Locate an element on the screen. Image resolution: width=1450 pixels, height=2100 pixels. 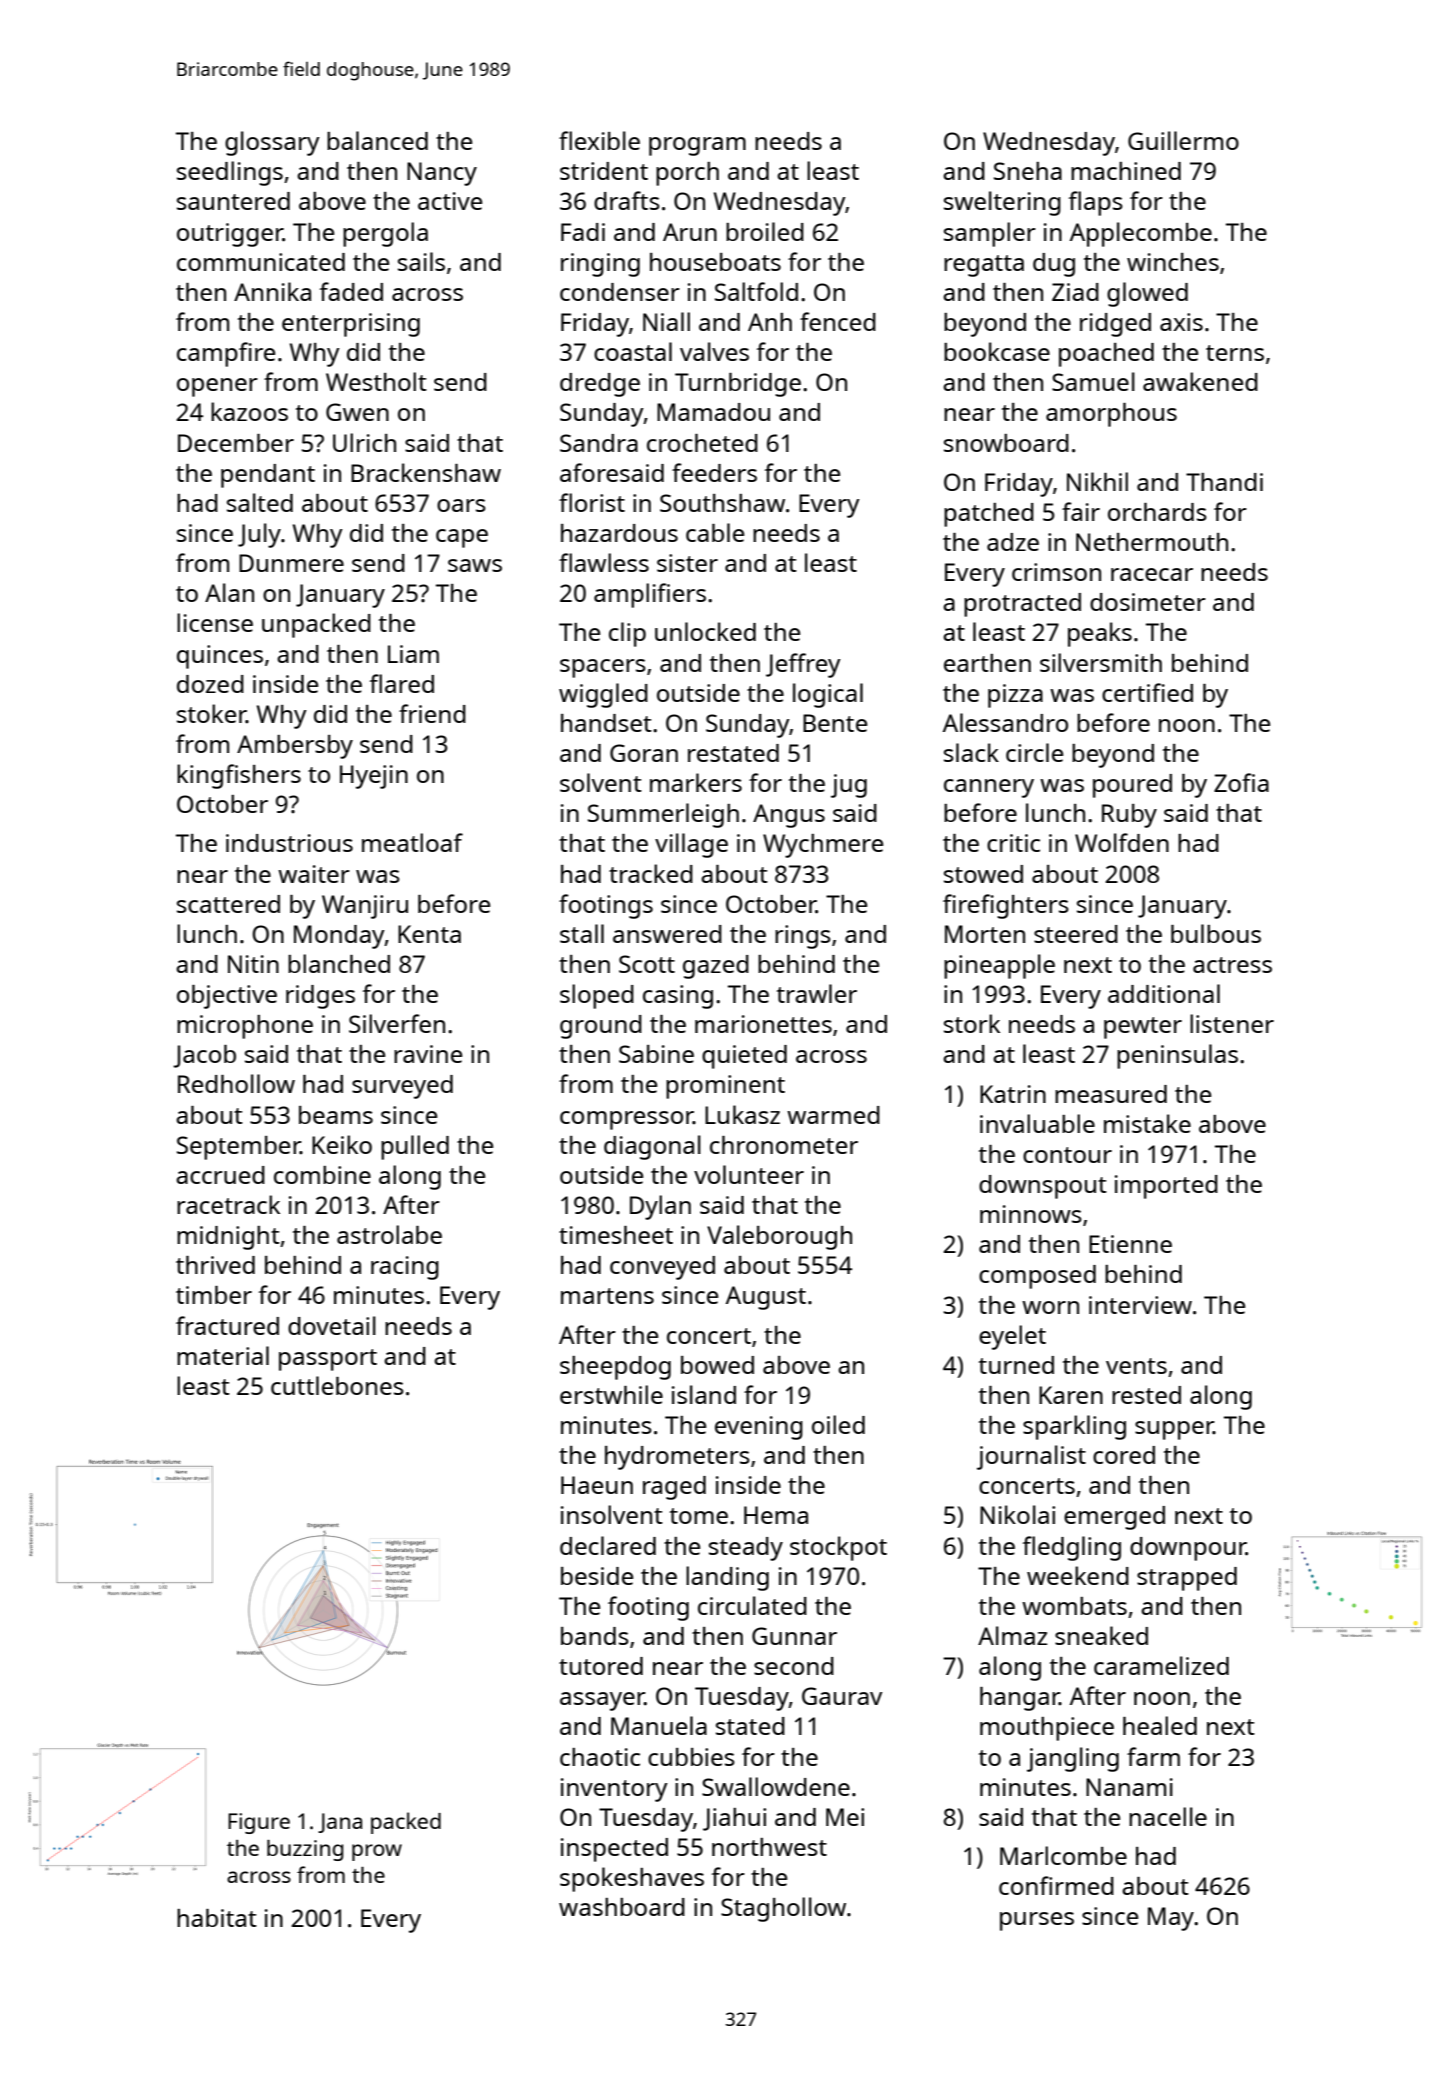
interview is located at coordinates (1140, 1305).
